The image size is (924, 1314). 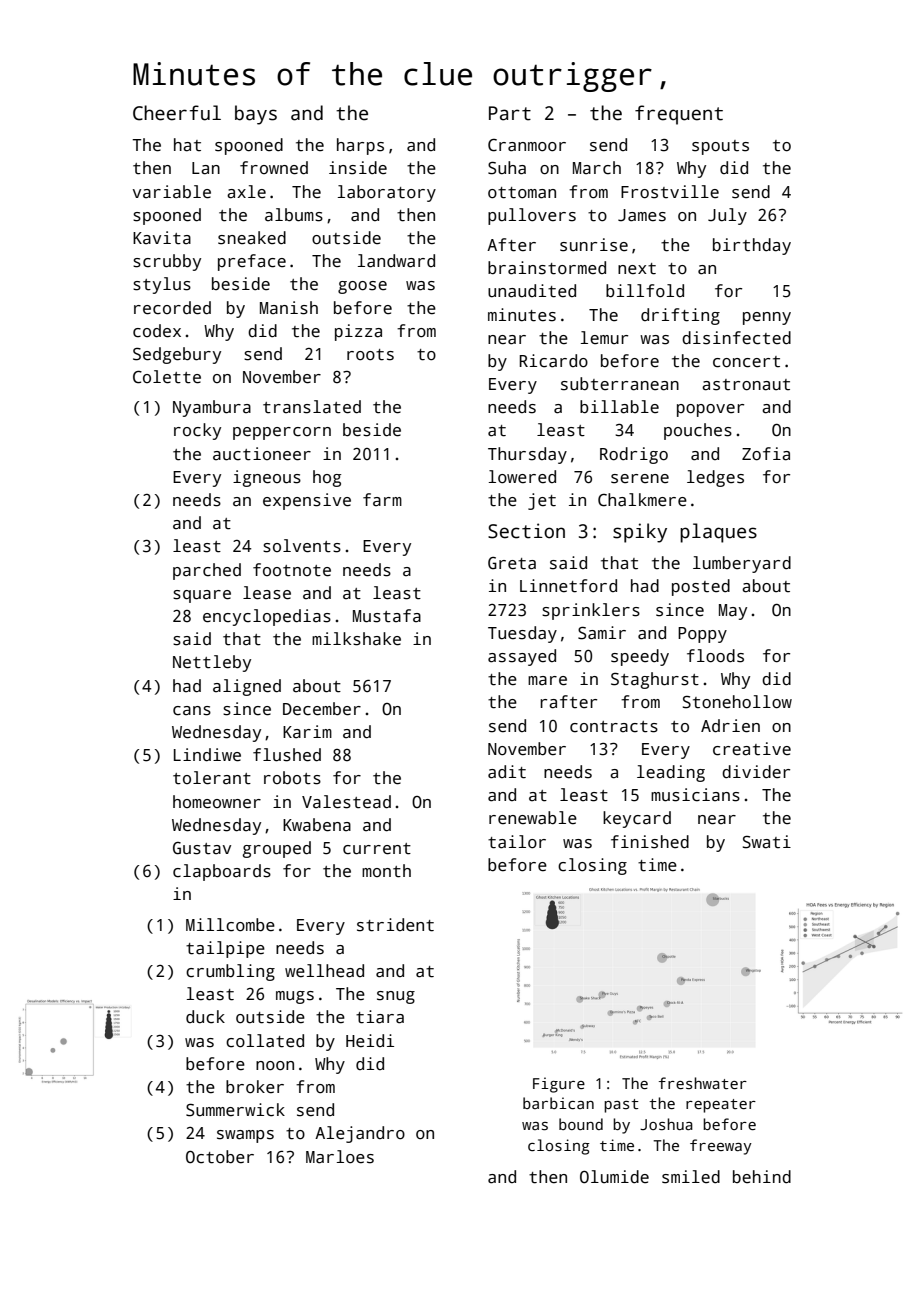 What do you see at coordinates (715, 656) in the document?
I see `floods` at bounding box center [715, 656].
